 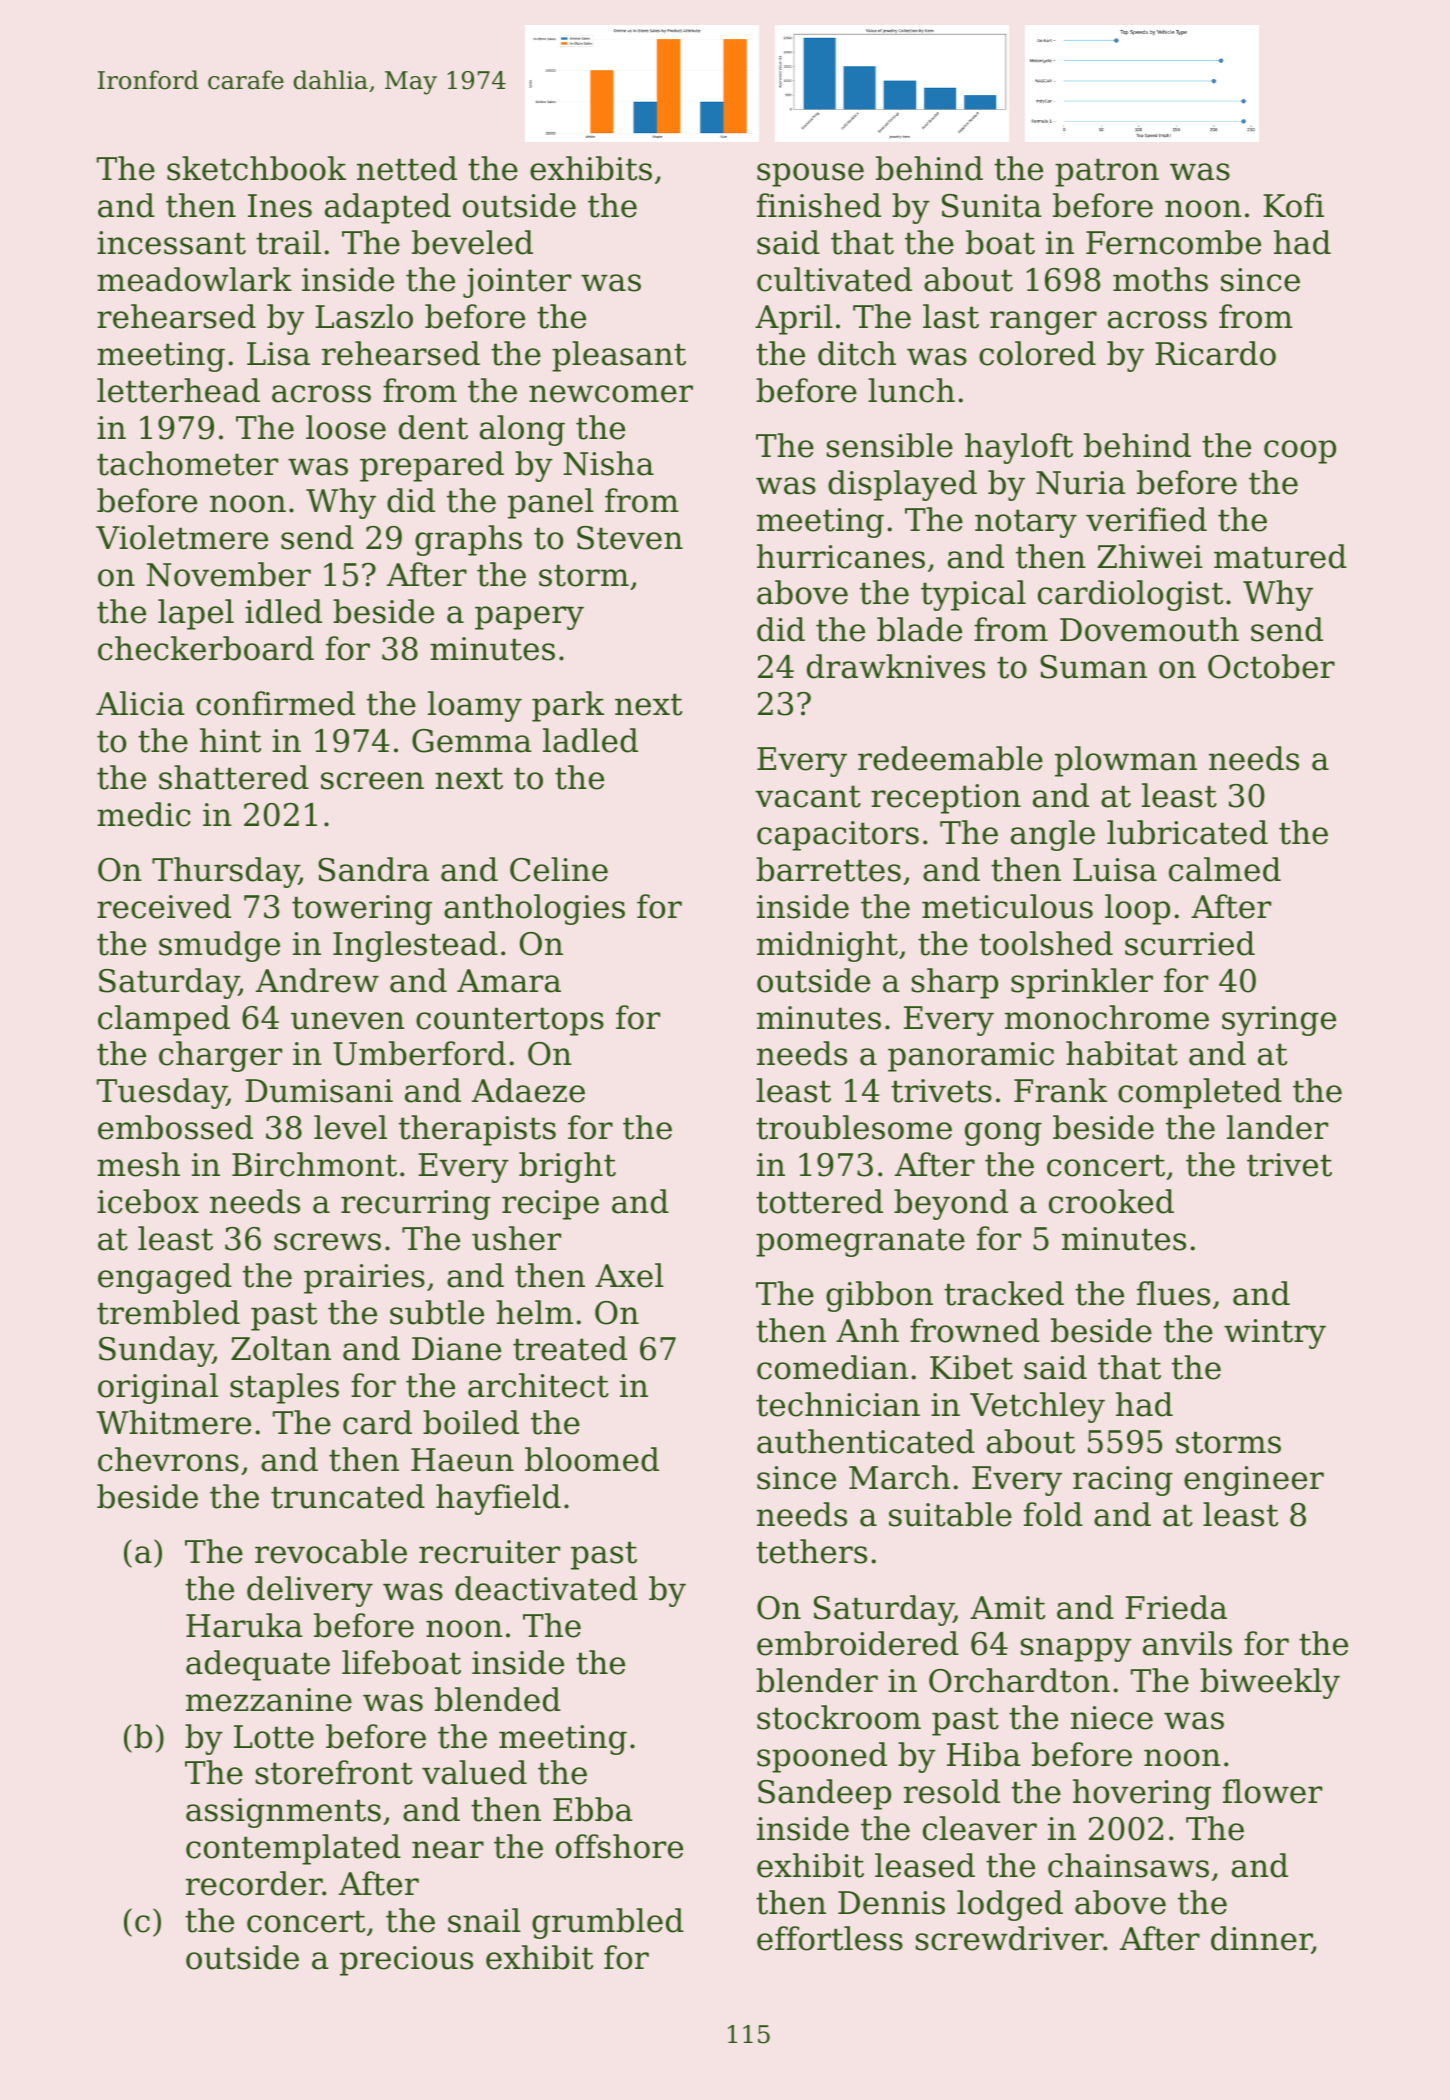 What do you see at coordinates (275, 703) in the screenshot?
I see `confirmed` at bounding box center [275, 703].
